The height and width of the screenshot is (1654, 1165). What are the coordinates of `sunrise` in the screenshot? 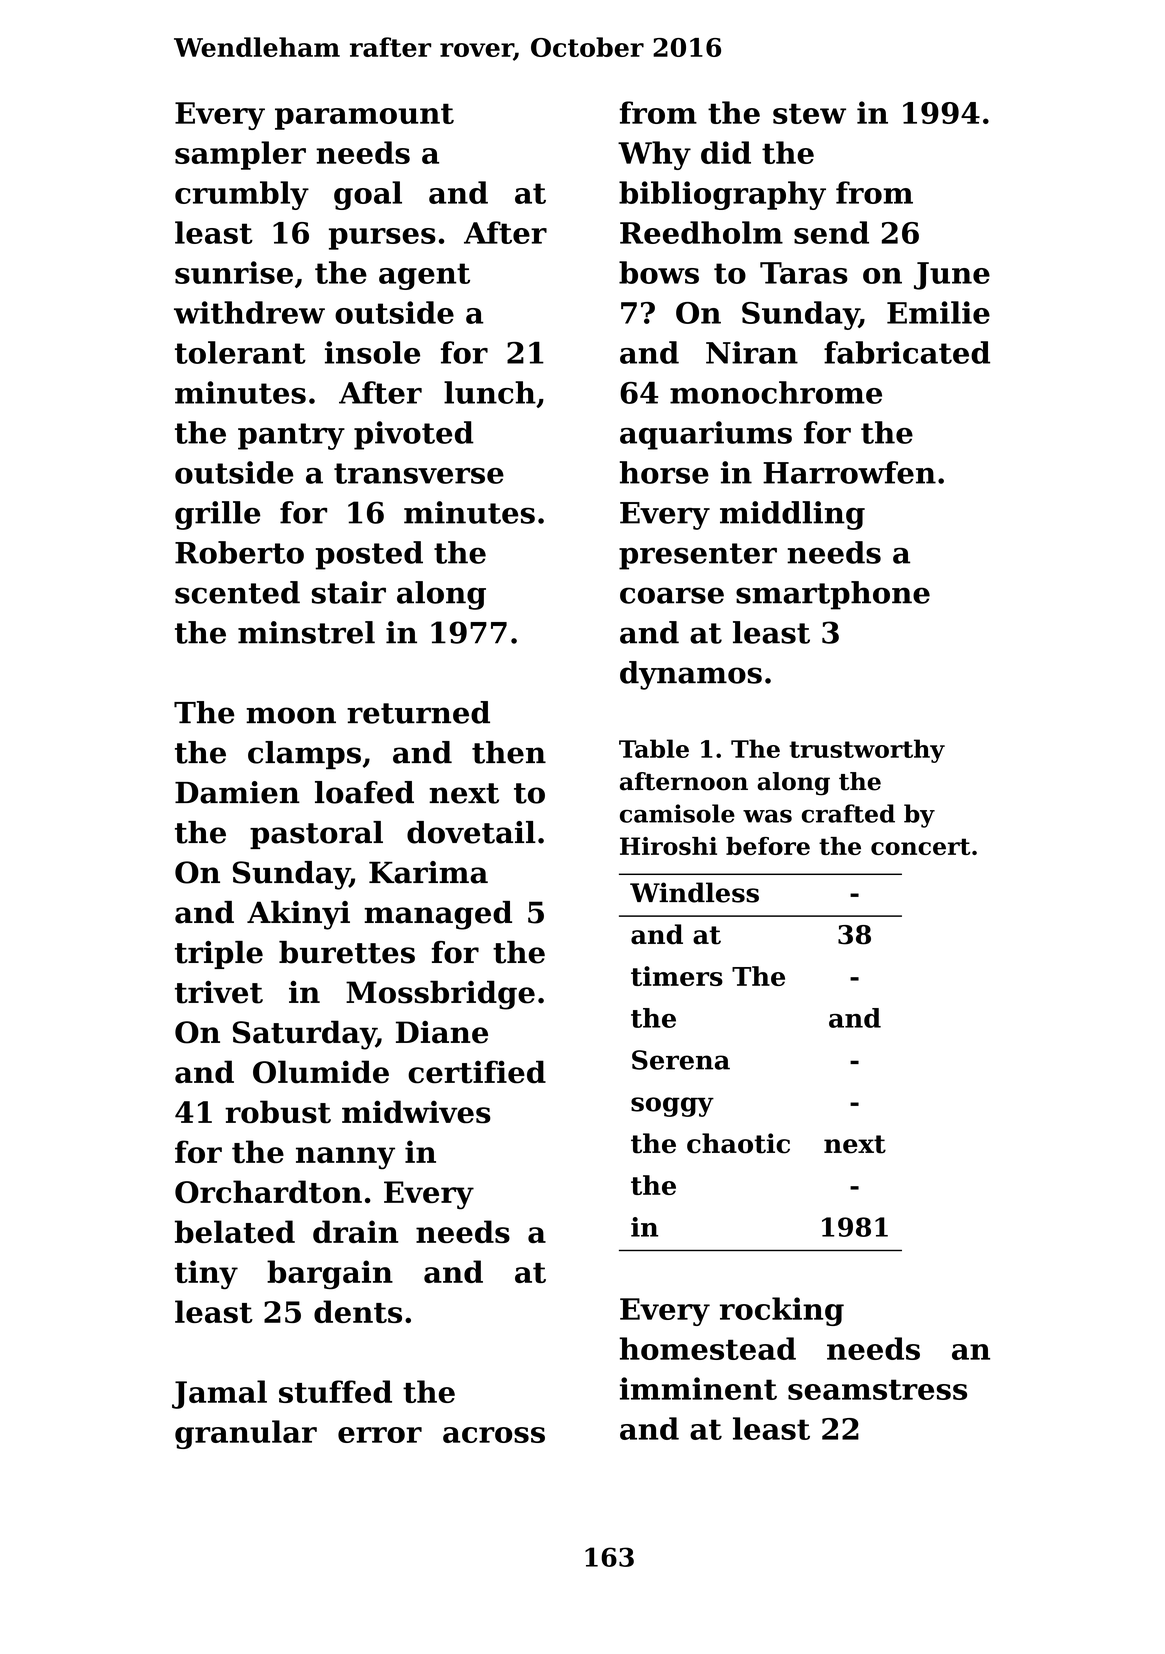 It's located at (234, 272).
